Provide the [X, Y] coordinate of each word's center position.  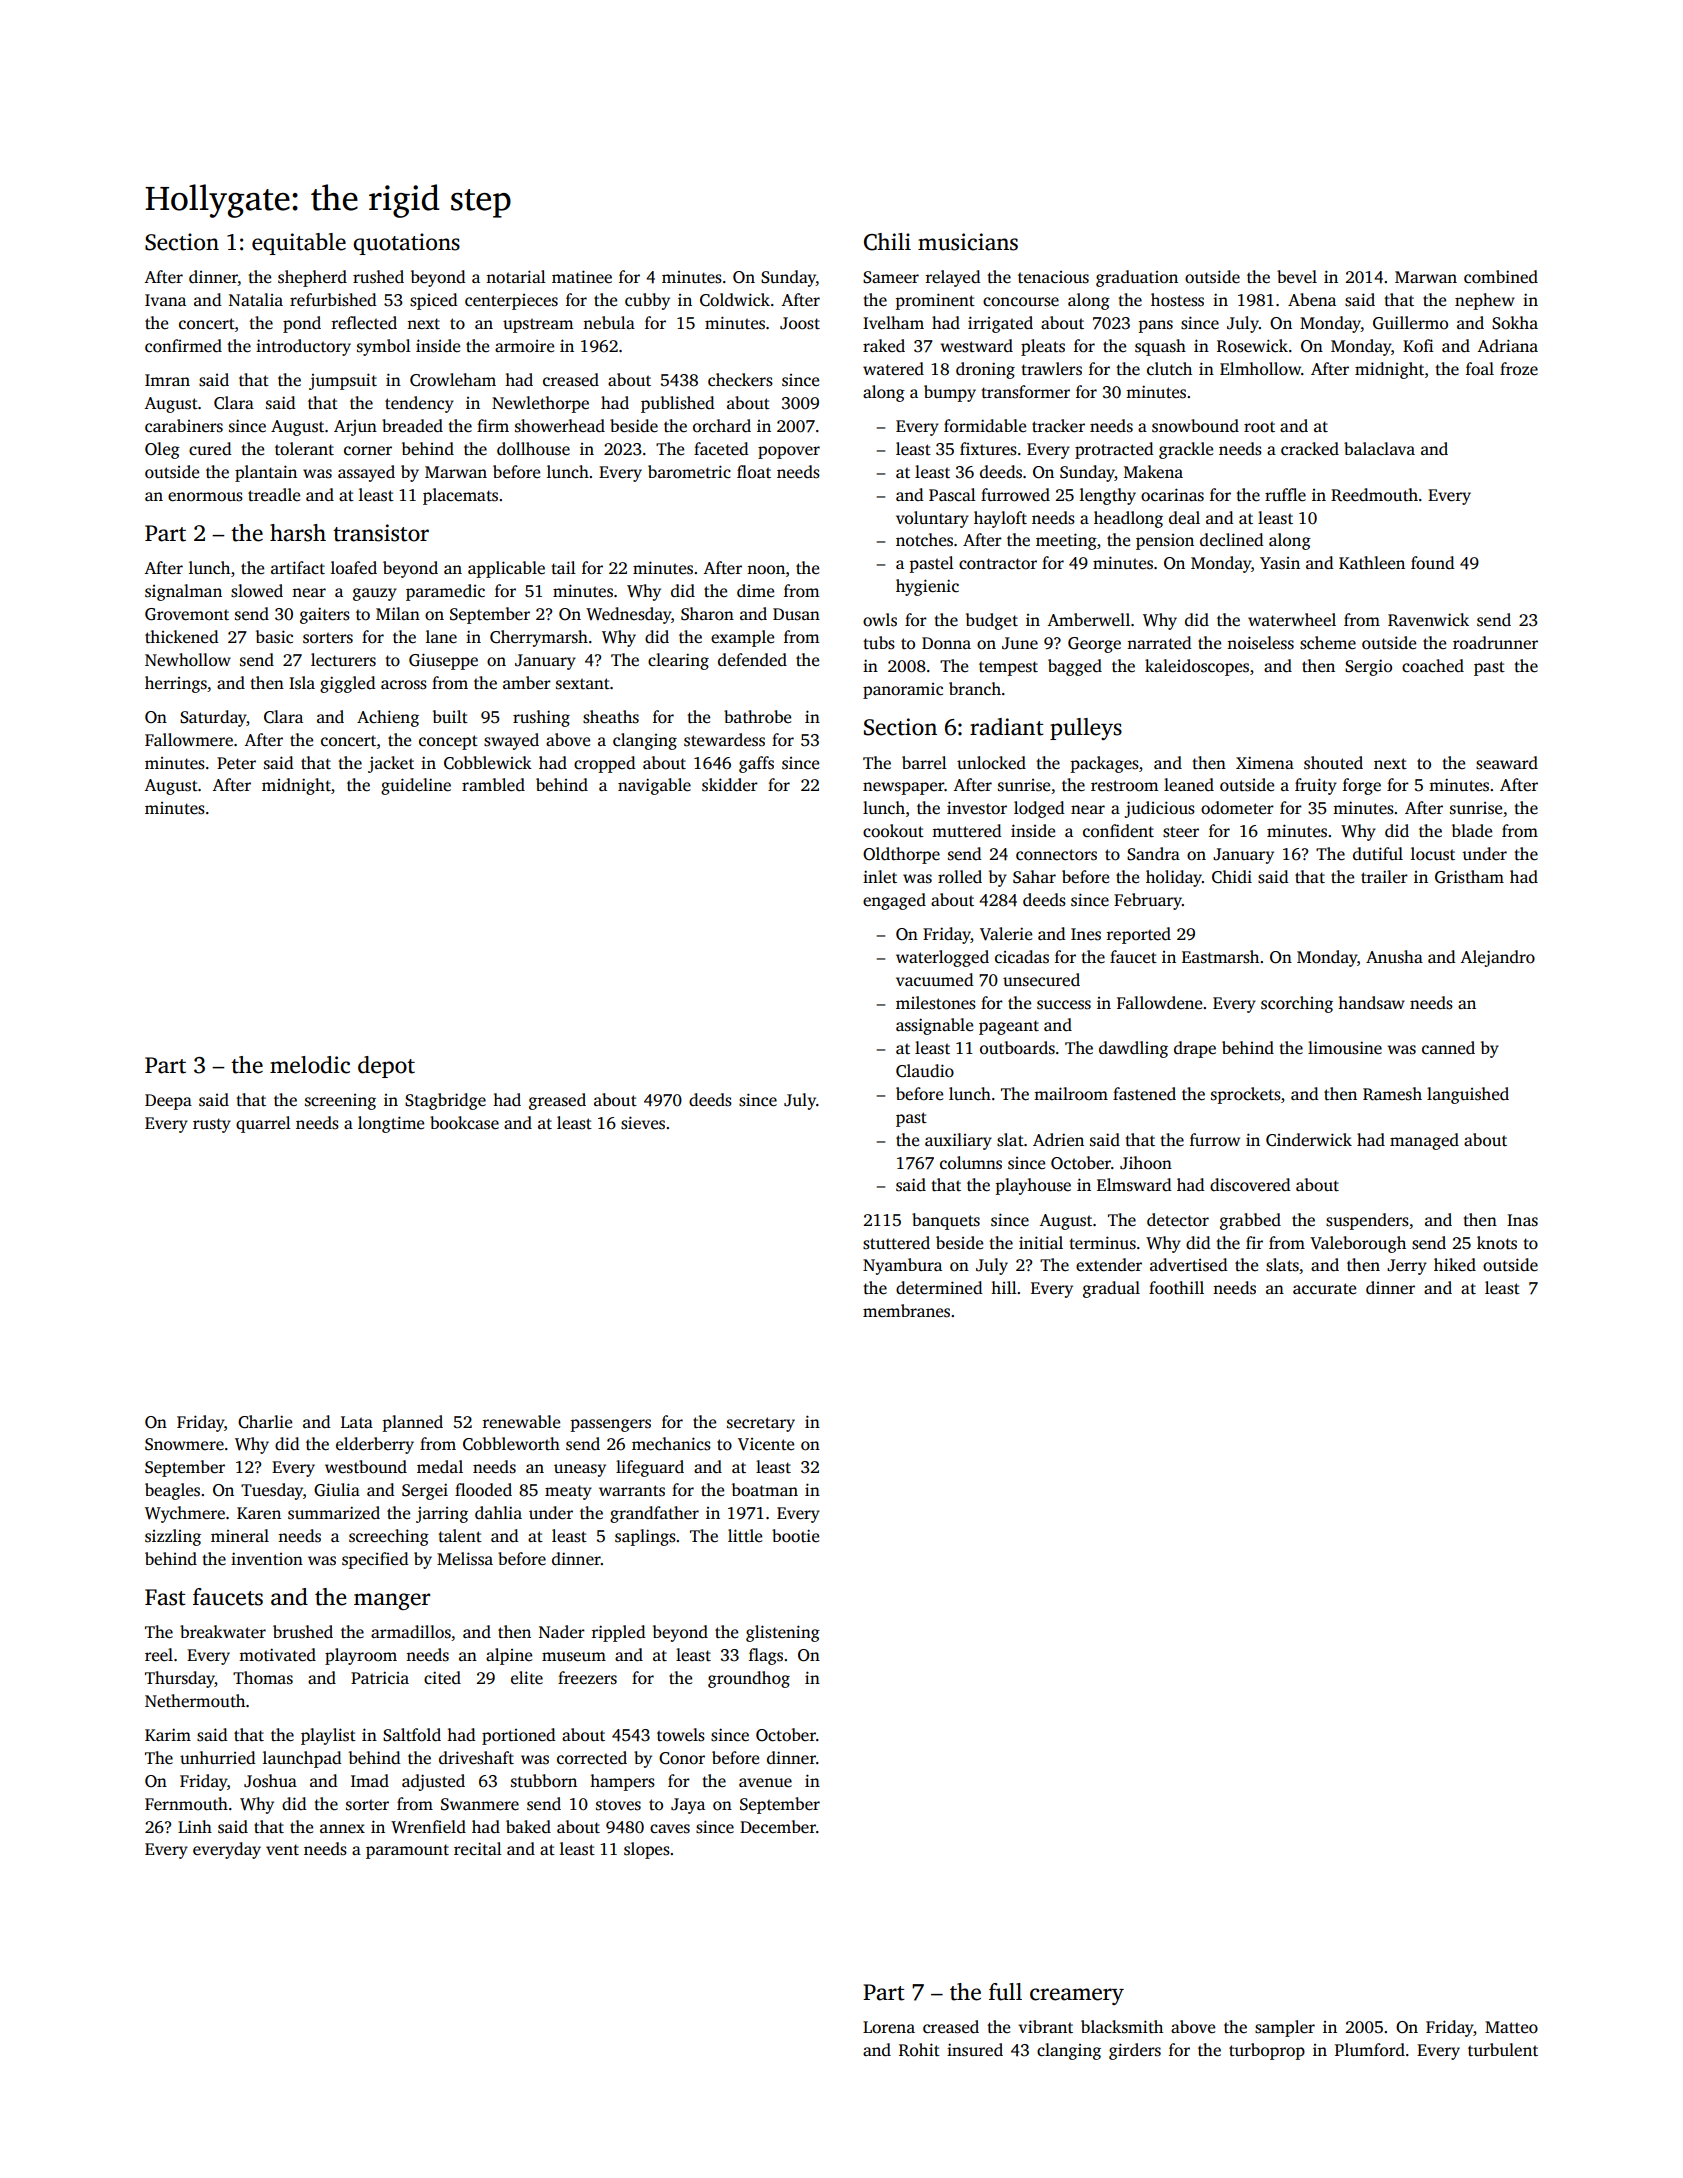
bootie [795, 1536]
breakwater [223, 1632]
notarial [516, 277]
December [778, 1827]
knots [1497, 1243]
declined [1231, 540]
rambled [493, 785]
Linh [195, 1826]
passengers [611, 1425]
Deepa [168, 1102]
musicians [968, 242]
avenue [765, 1783]
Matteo [1511, 2027]
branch [975, 688]
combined [1501, 277]
